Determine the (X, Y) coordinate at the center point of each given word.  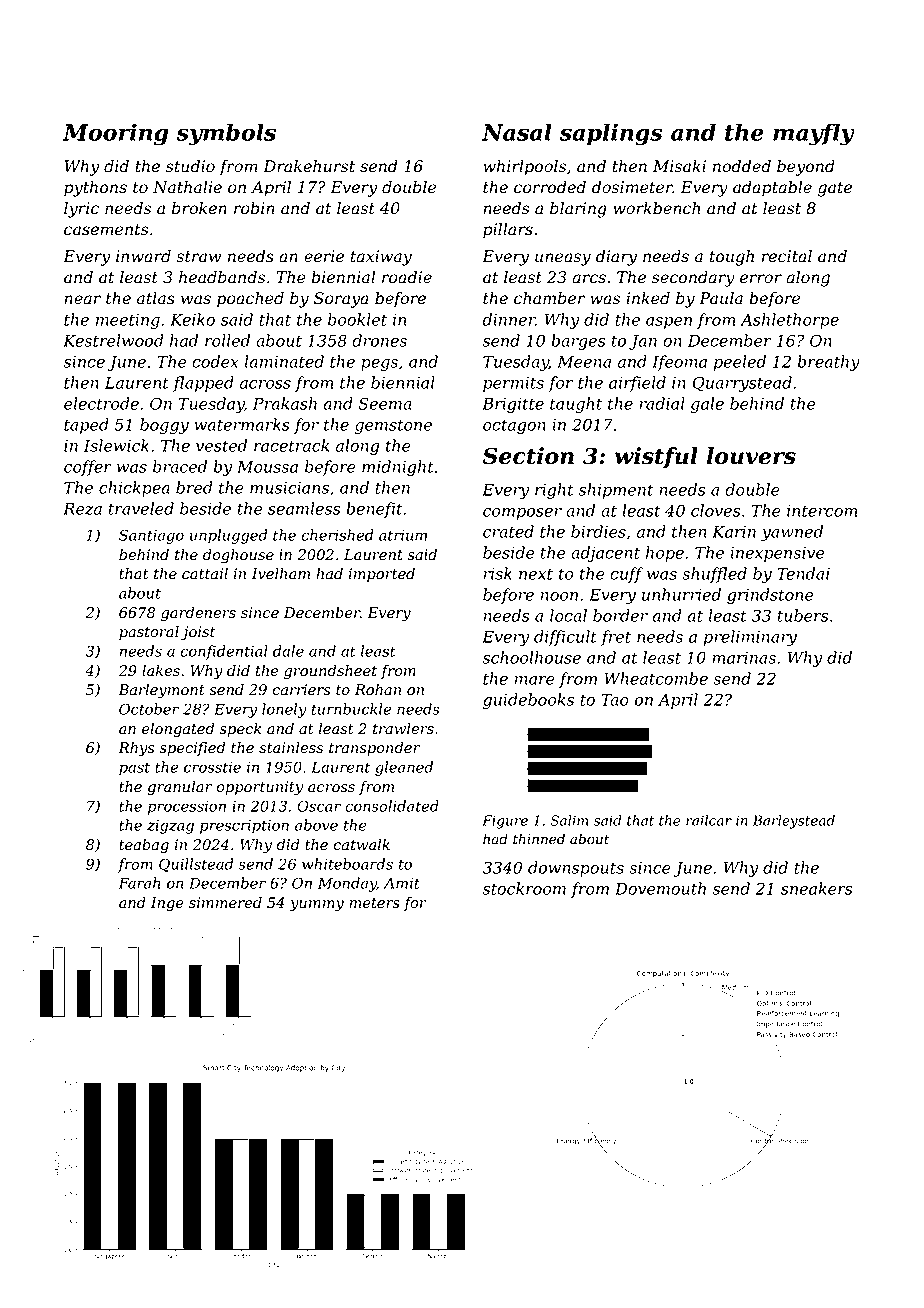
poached (250, 300)
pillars (508, 231)
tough (732, 258)
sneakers (816, 888)
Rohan (378, 690)
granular (180, 788)
